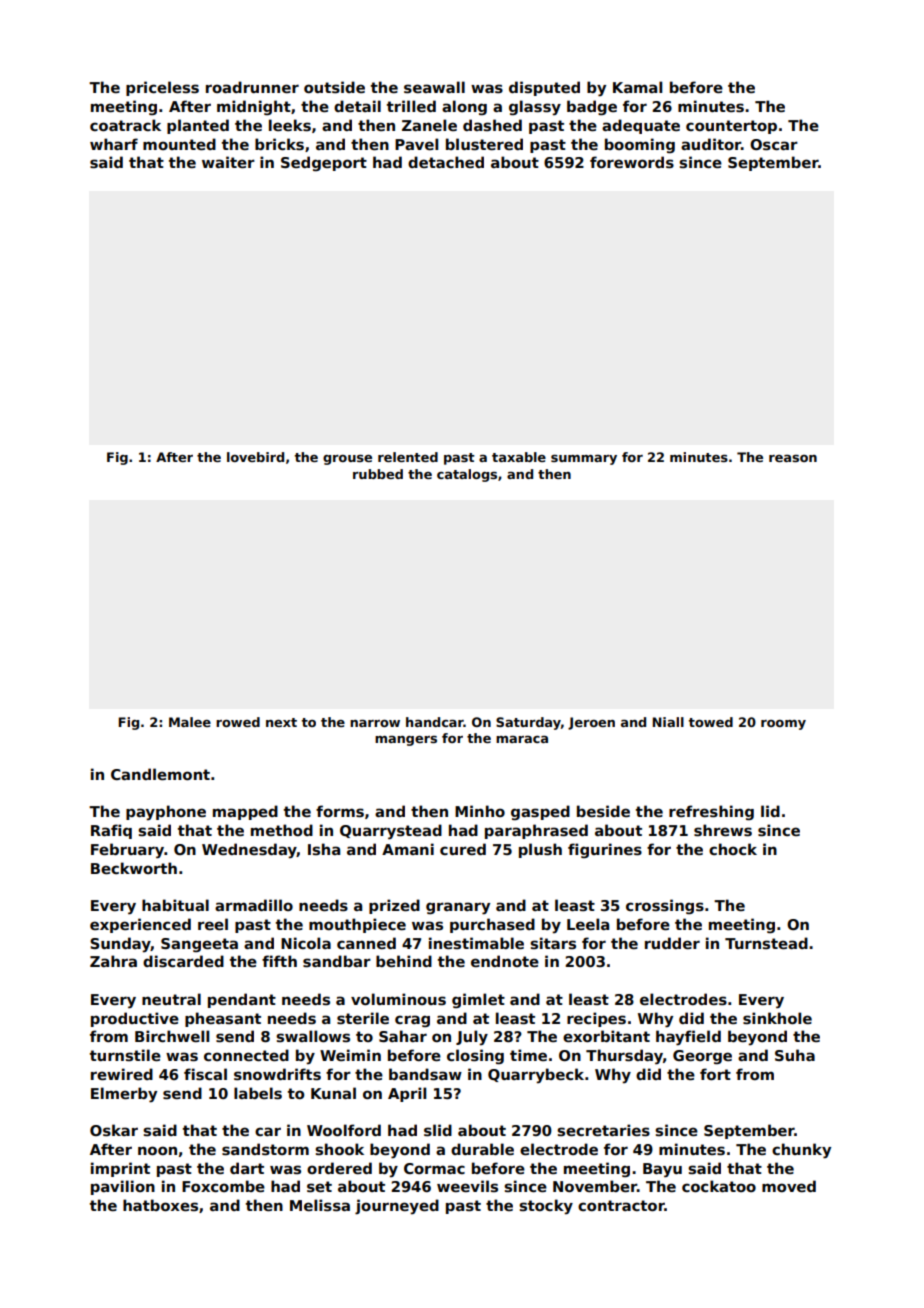 This image has width=924, height=1308. What do you see at coordinates (711, 812) in the image?
I see `refreshing` at bounding box center [711, 812].
